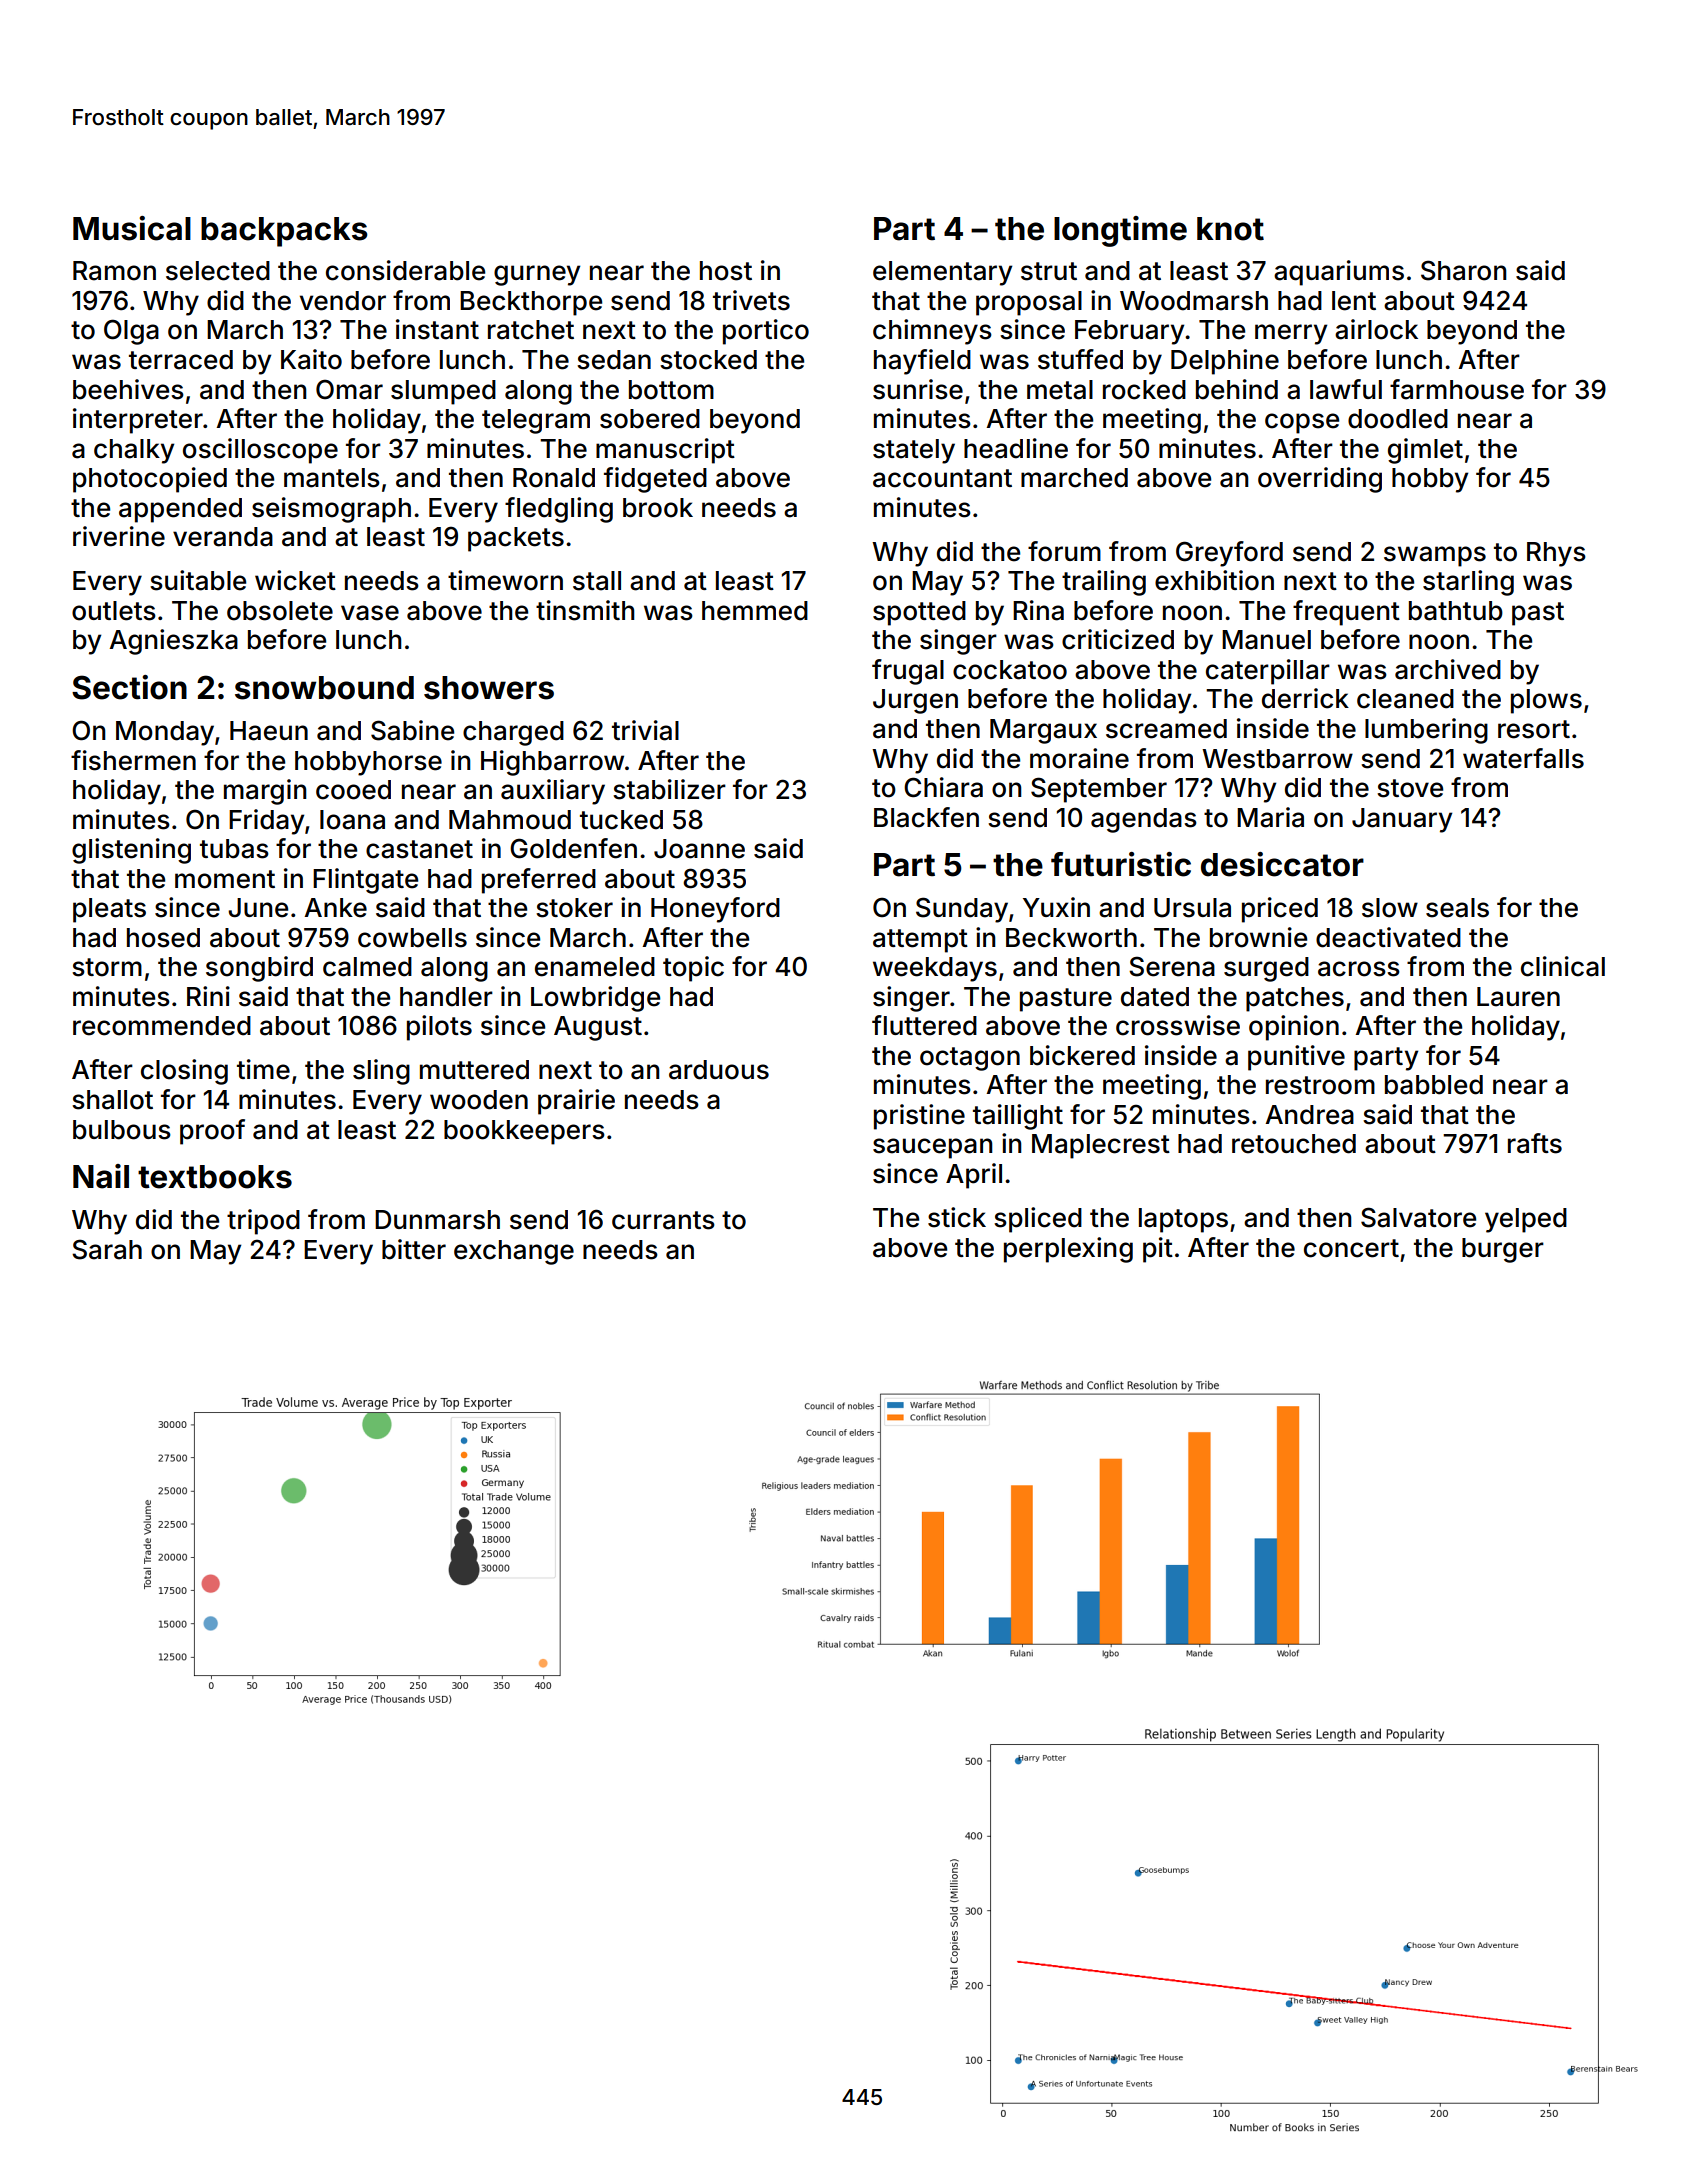 The height and width of the screenshot is (2178, 1683). I want to click on Sharon, so click(1464, 270).
